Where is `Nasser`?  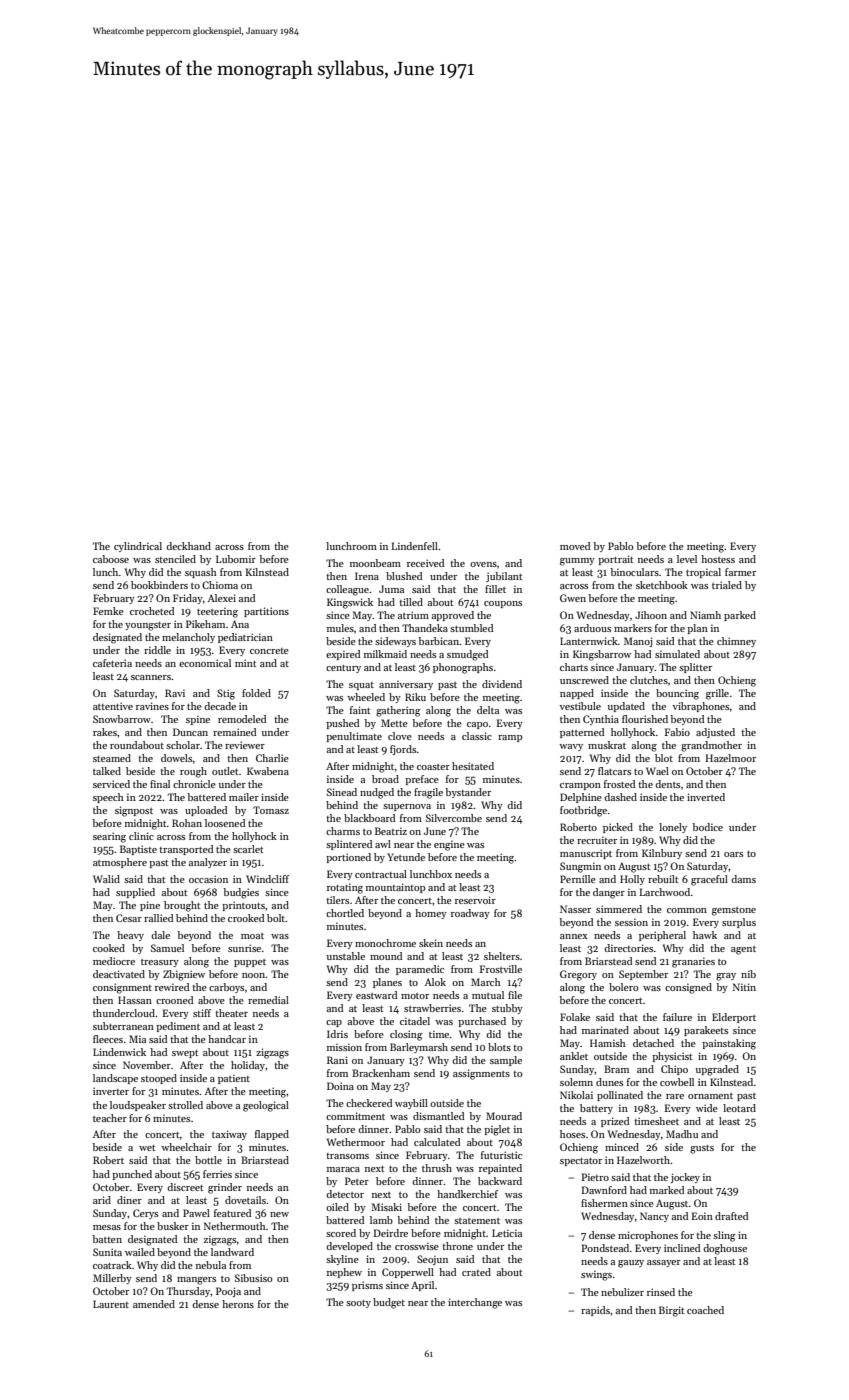 Nasser is located at coordinates (575, 909).
